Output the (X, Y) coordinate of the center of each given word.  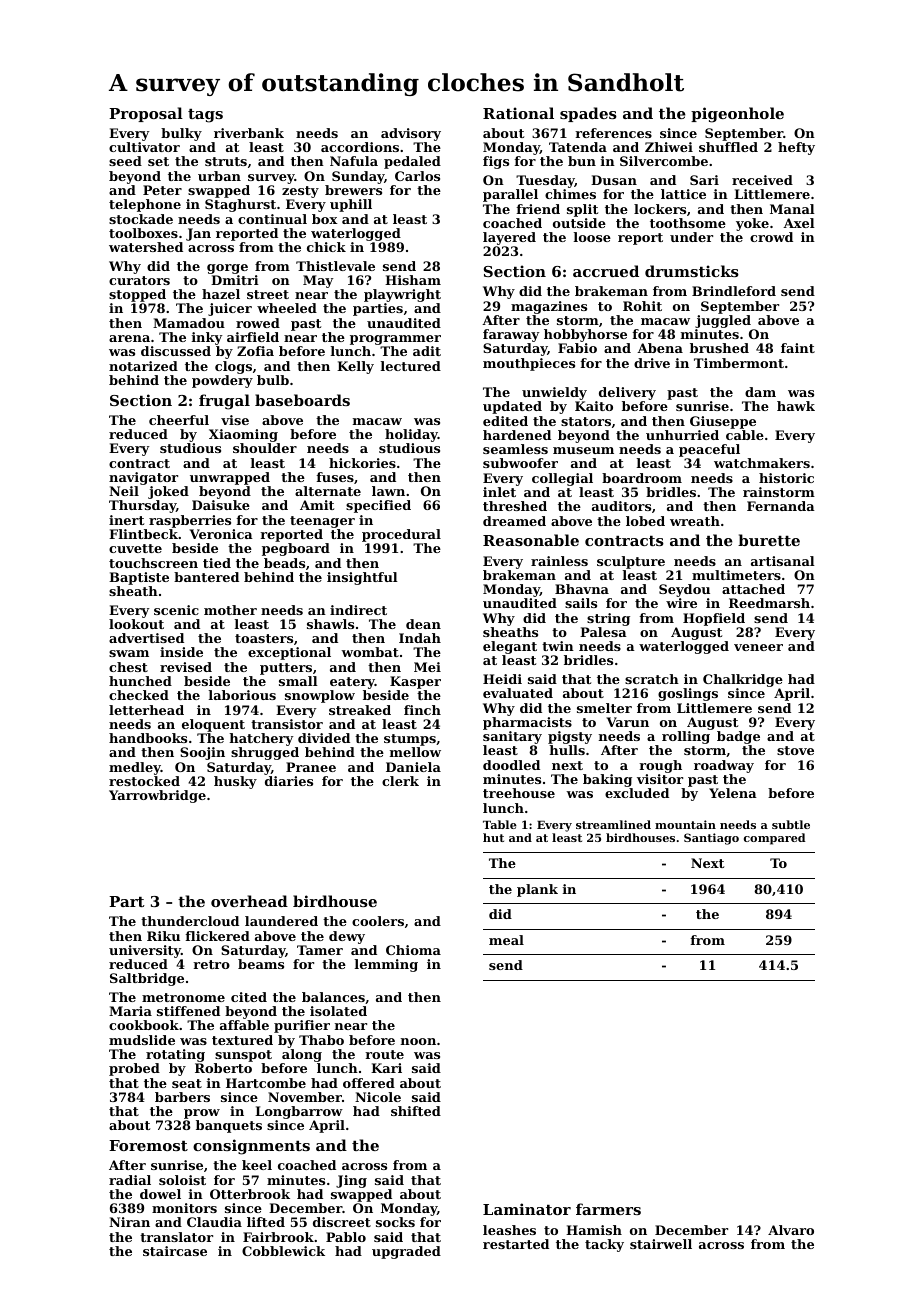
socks (395, 1222)
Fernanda (781, 506)
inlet (499, 492)
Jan (198, 234)
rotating (175, 1055)
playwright (402, 295)
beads (284, 563)
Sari (704, 180)
